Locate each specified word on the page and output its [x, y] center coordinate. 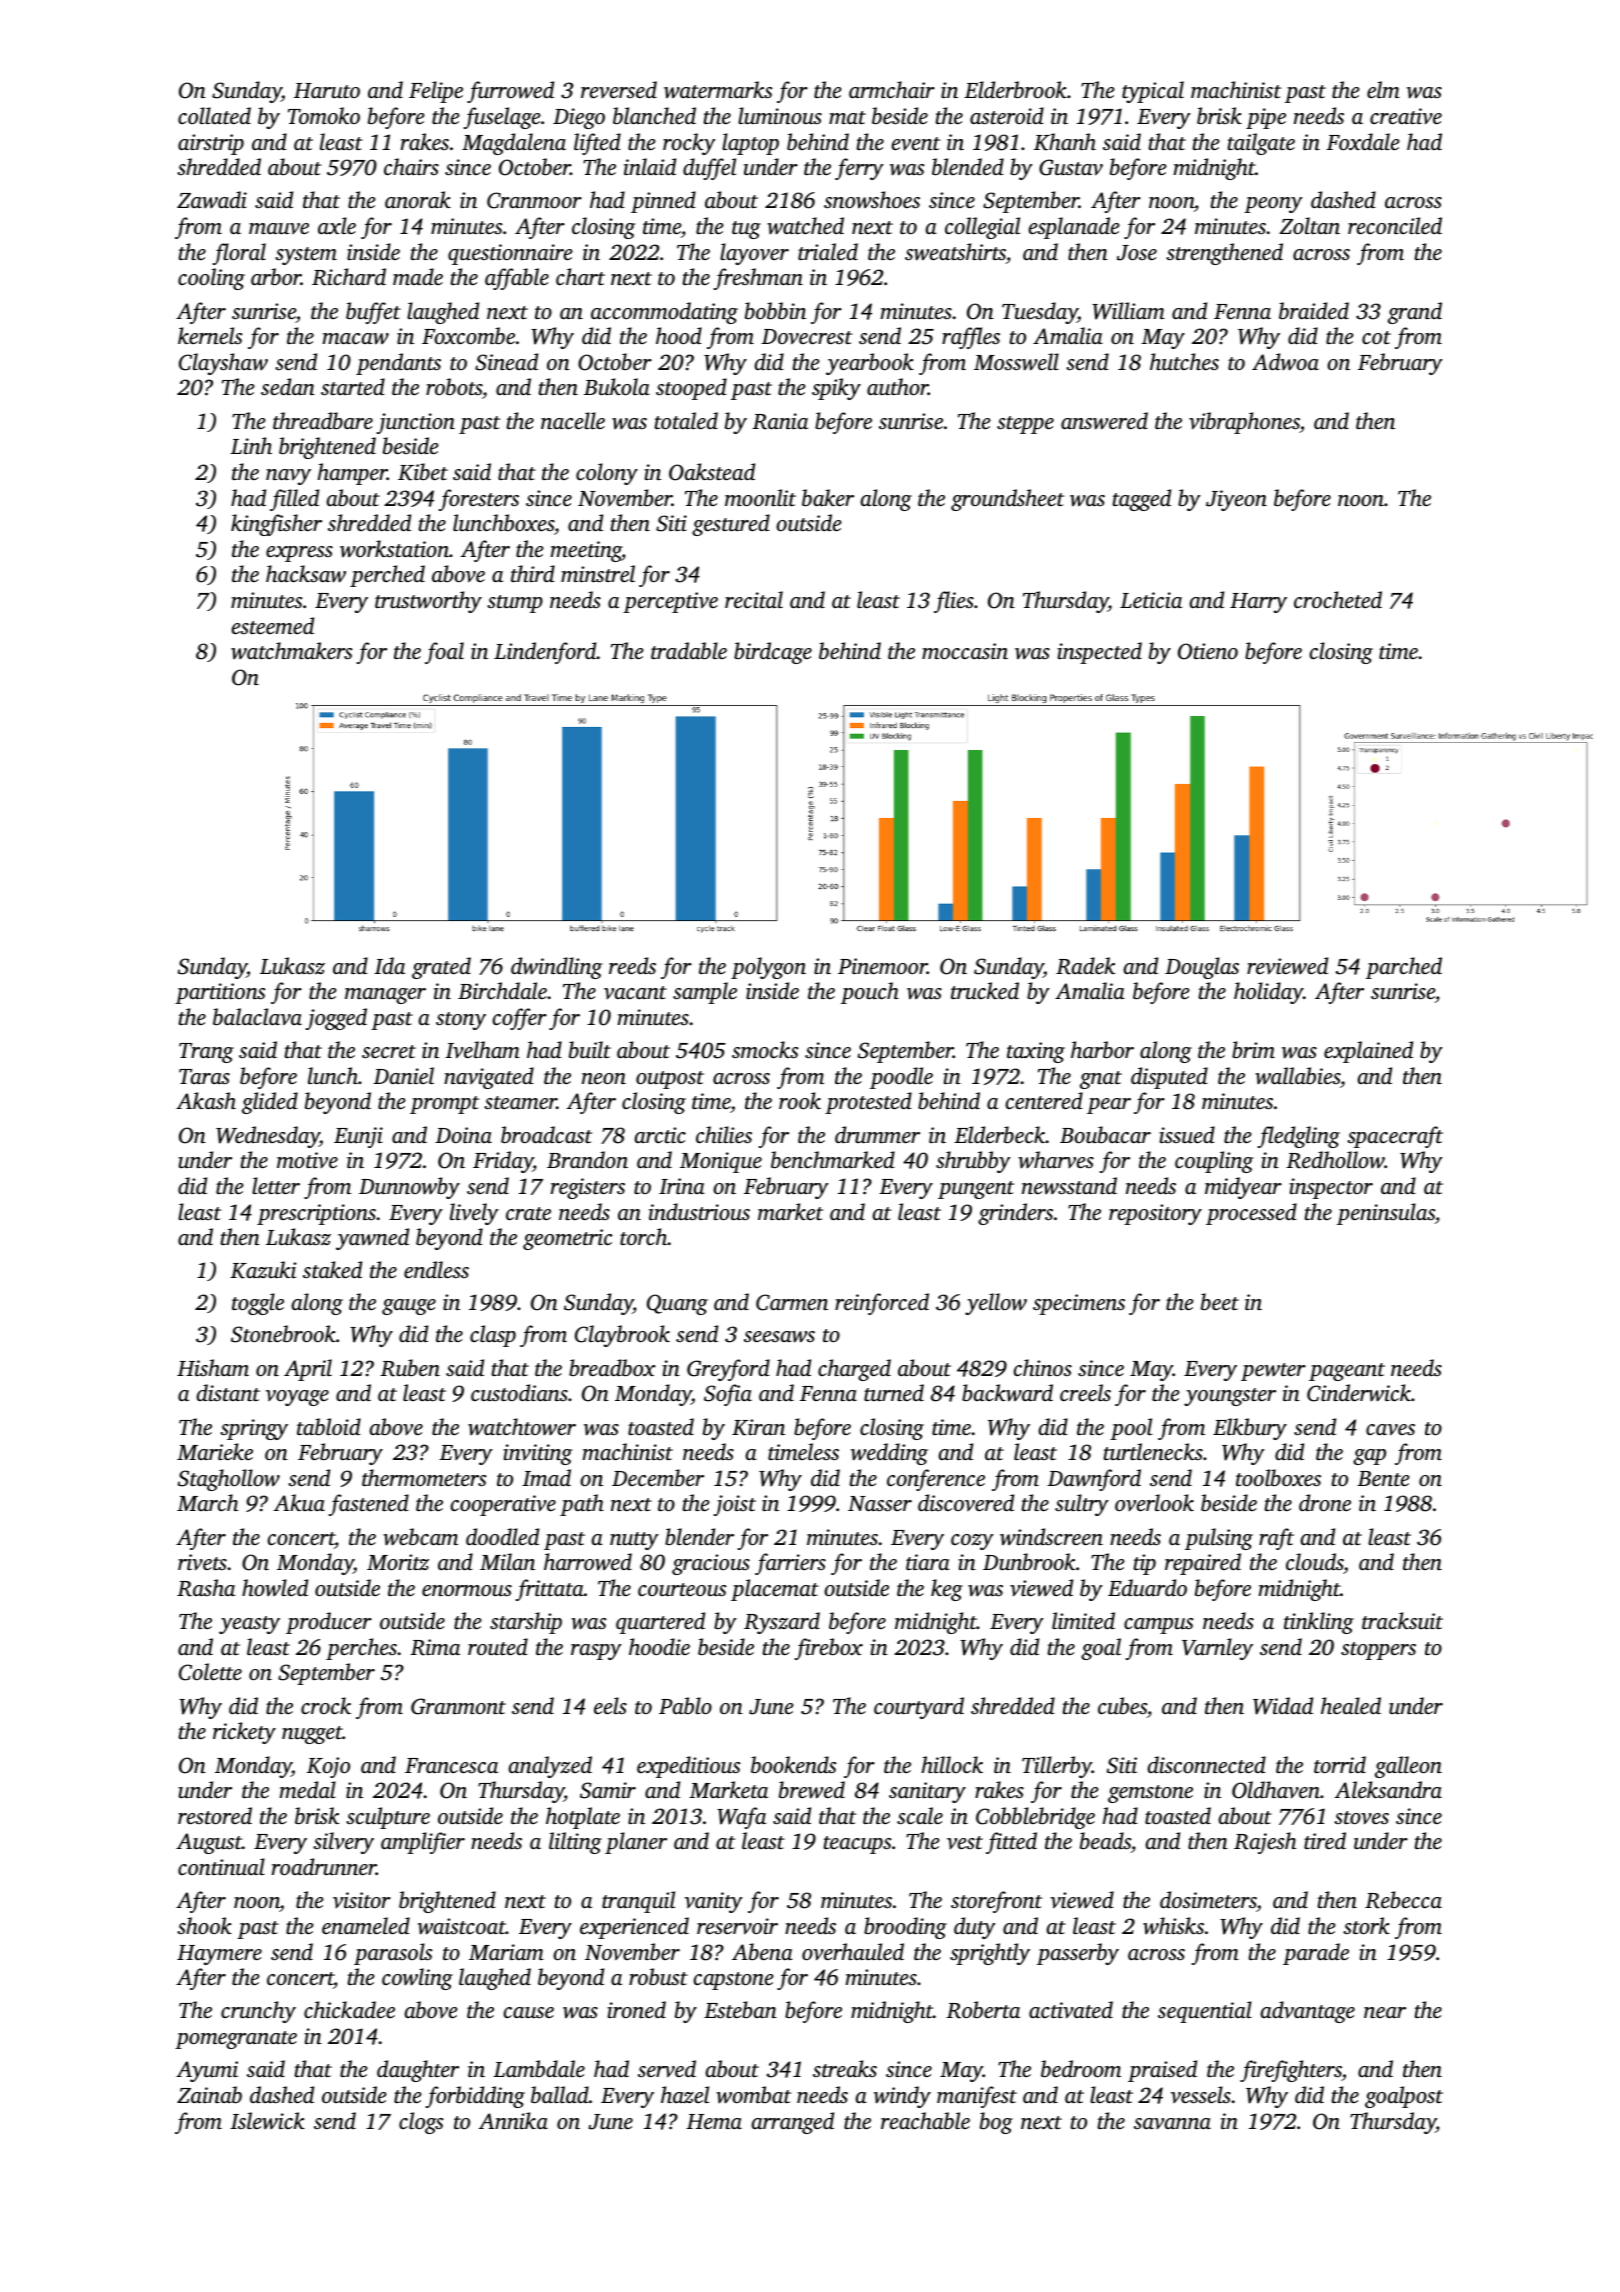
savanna [1172, 2123]
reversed [619, 89]
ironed [636, 2009]
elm [1383, 89]
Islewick [267, 2121]
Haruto [327, 90]
